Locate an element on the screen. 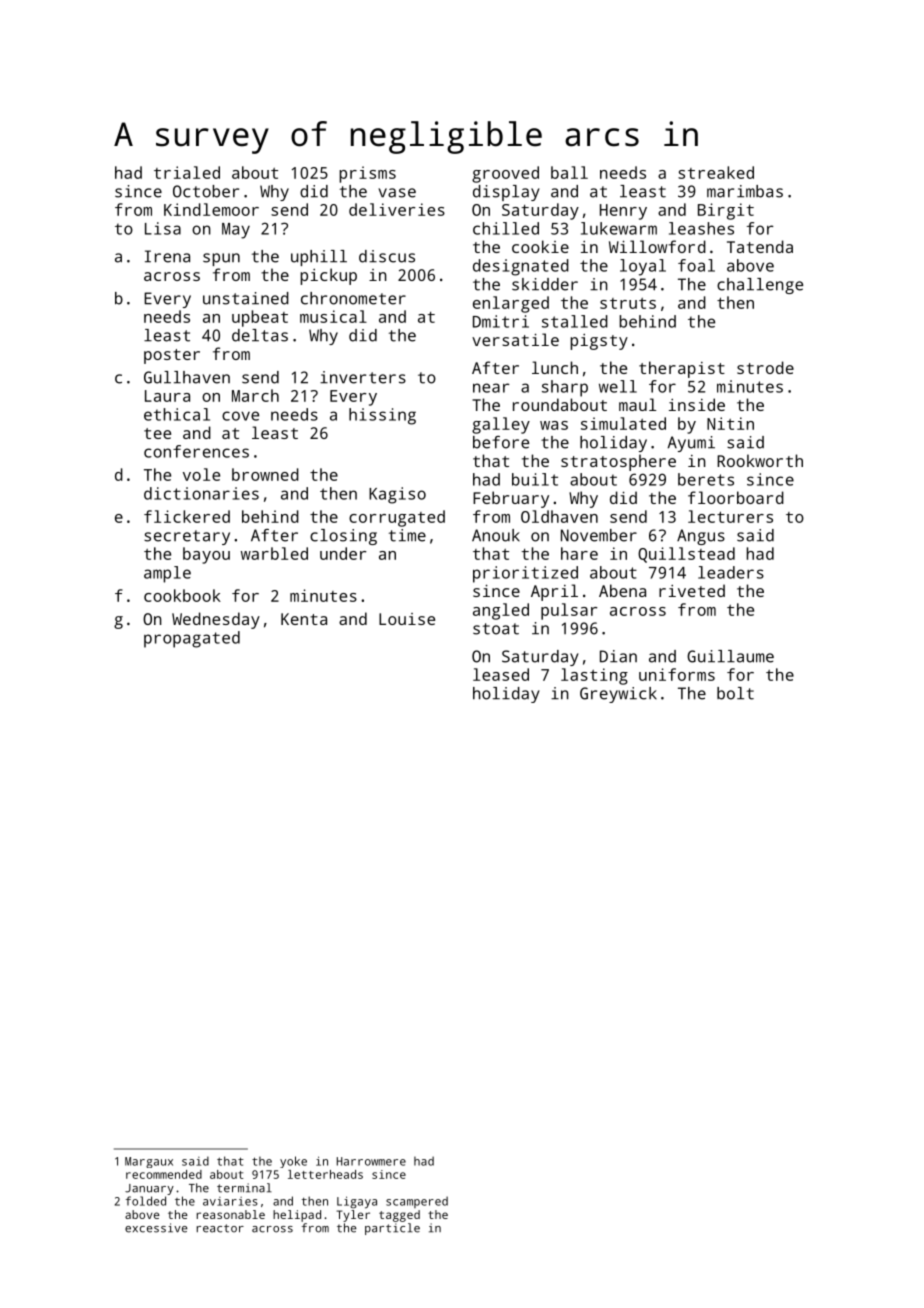 The width and height of the screenshot is (924, 1308). Harrowmere is located at coordinates (371, 1161).
